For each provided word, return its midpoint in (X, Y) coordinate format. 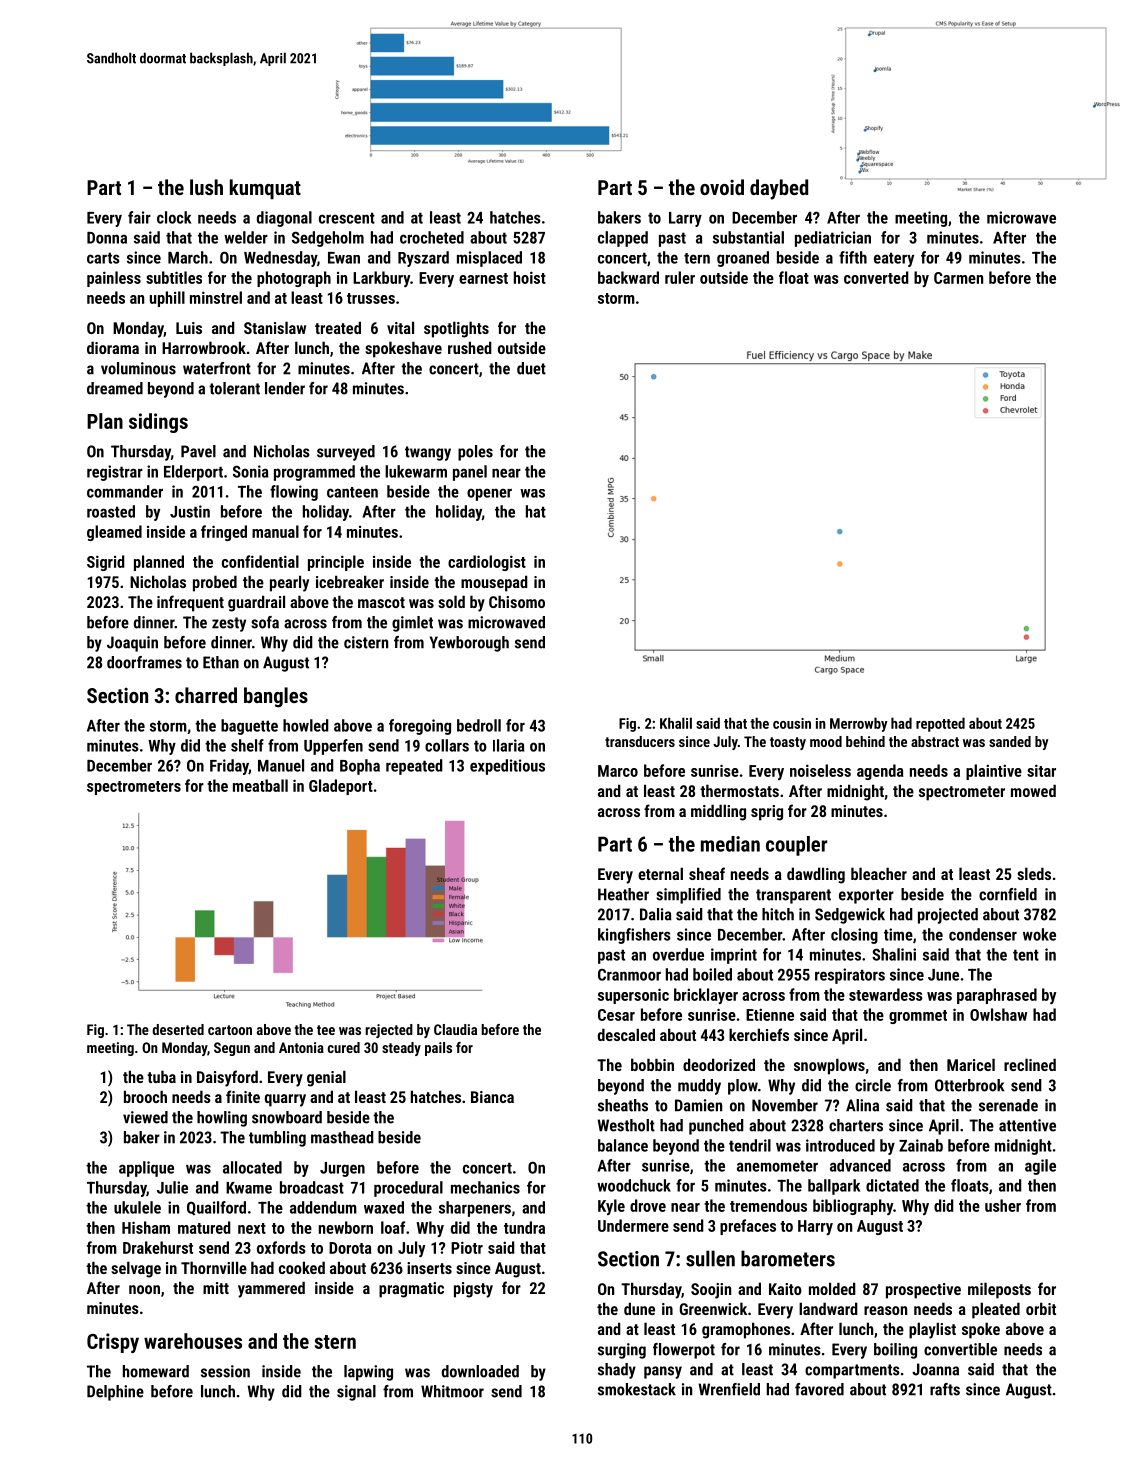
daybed (779, 189)
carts (103, 258)
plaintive (994, 772)
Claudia (455, 1029)
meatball (260, 785)
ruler (680, 277)
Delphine (115, 1393)
